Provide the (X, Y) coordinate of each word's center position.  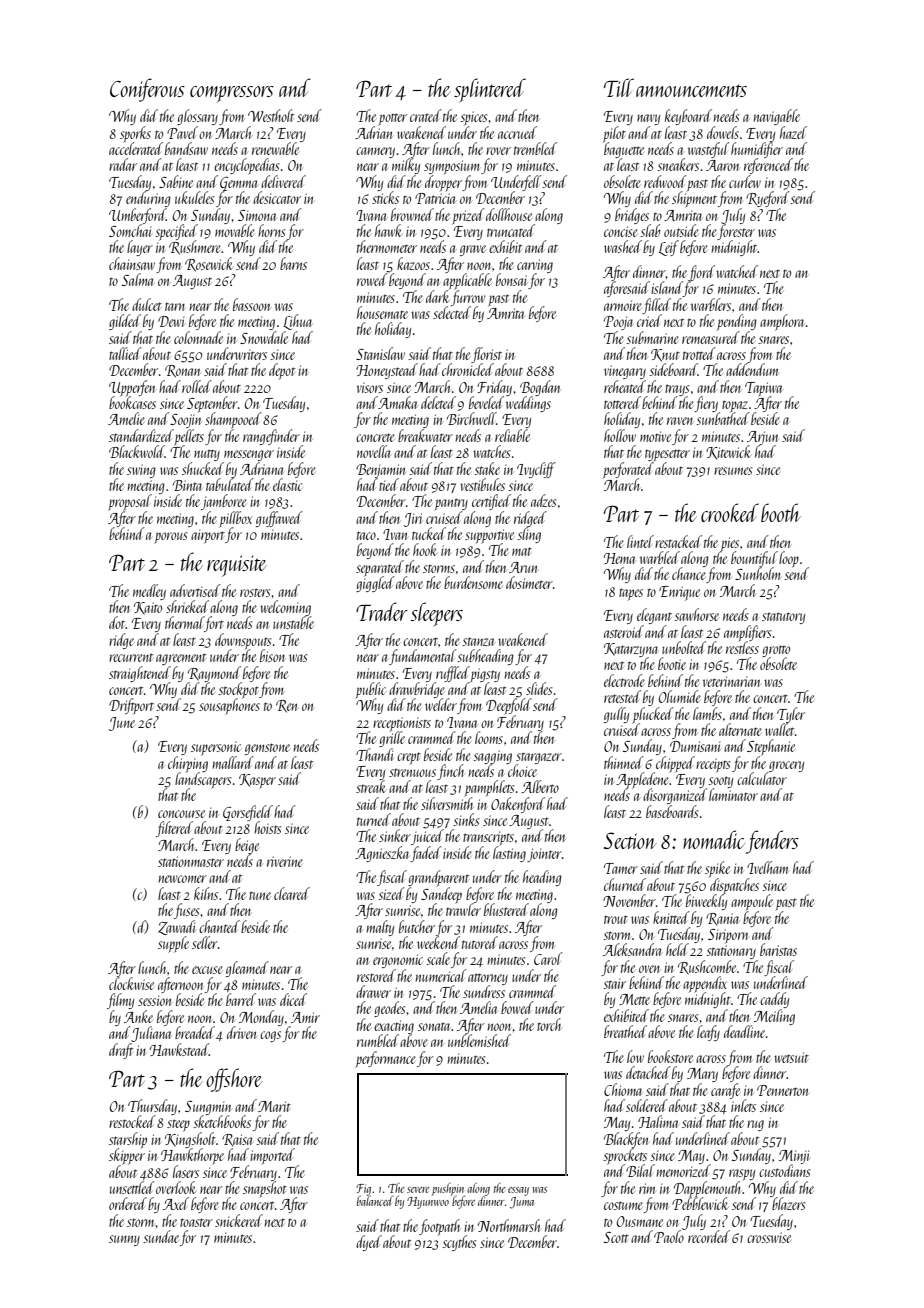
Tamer (621, 868)
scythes (459, 1243)
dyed (369, 1243)
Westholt (271, 115)
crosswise (769, 1237)
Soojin (186, 421)
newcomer (183, 879)
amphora (782, 322)
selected (452, 312)
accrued (517, 132)
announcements (691, 90)
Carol (548, 958)
